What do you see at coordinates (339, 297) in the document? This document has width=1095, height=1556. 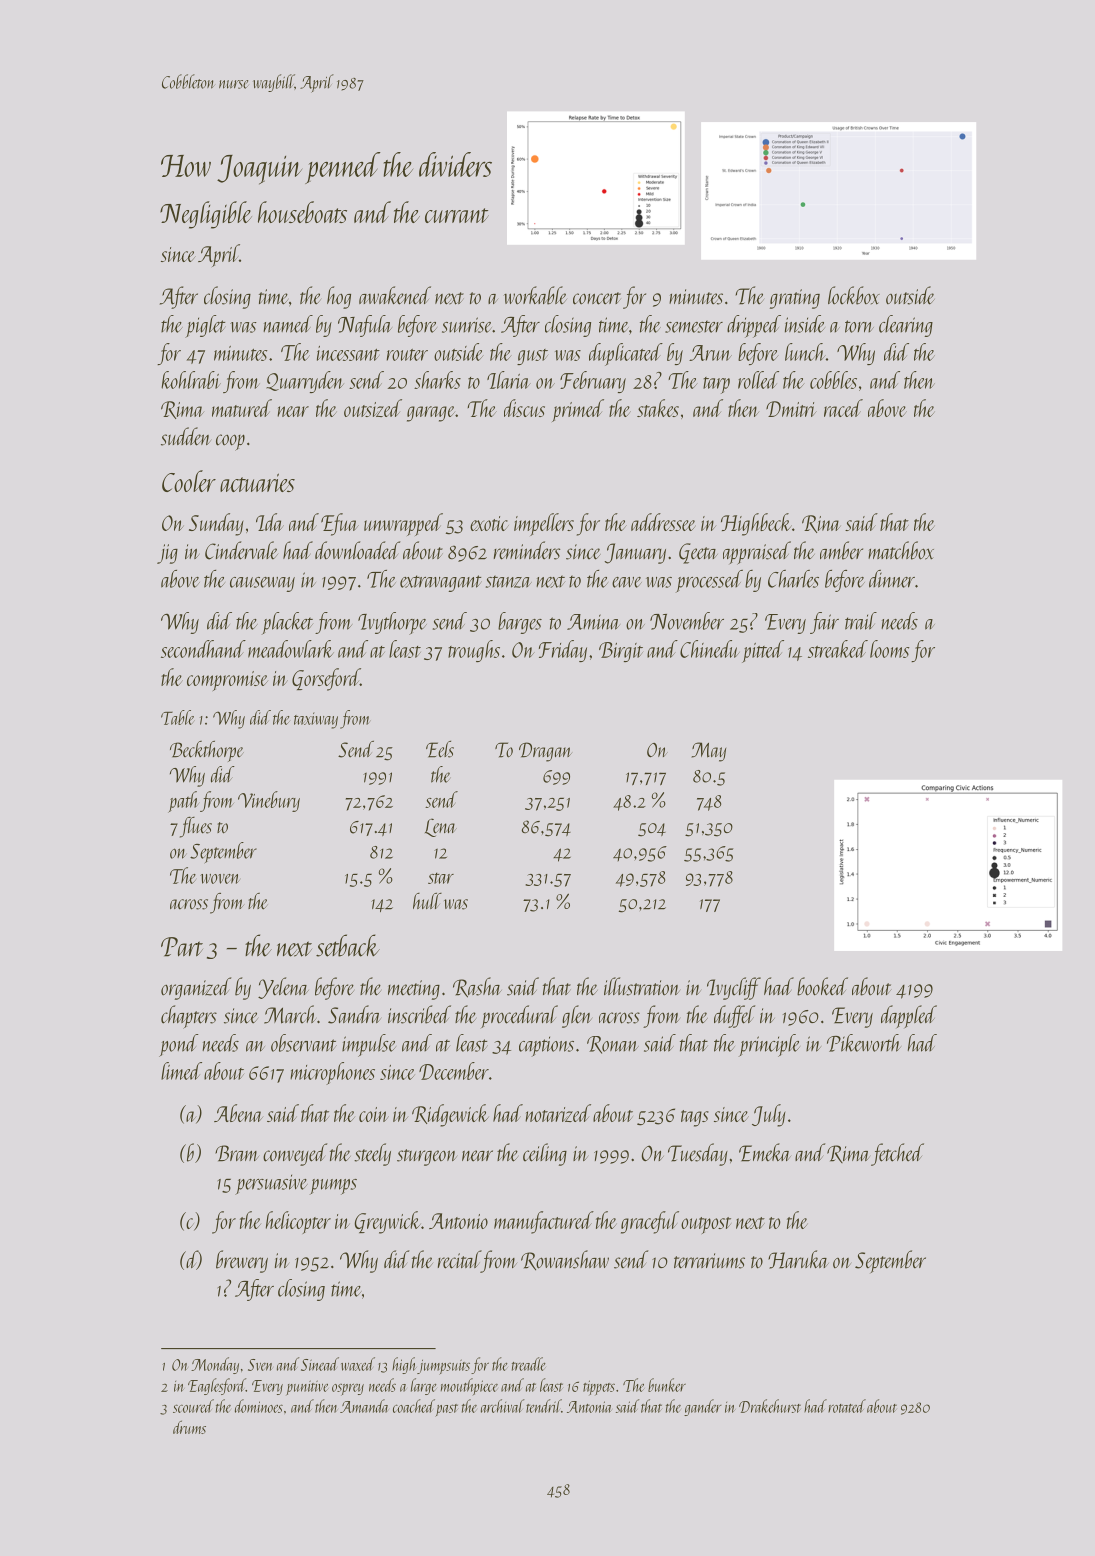 I see `hog` at bounding box center [339, 297].
